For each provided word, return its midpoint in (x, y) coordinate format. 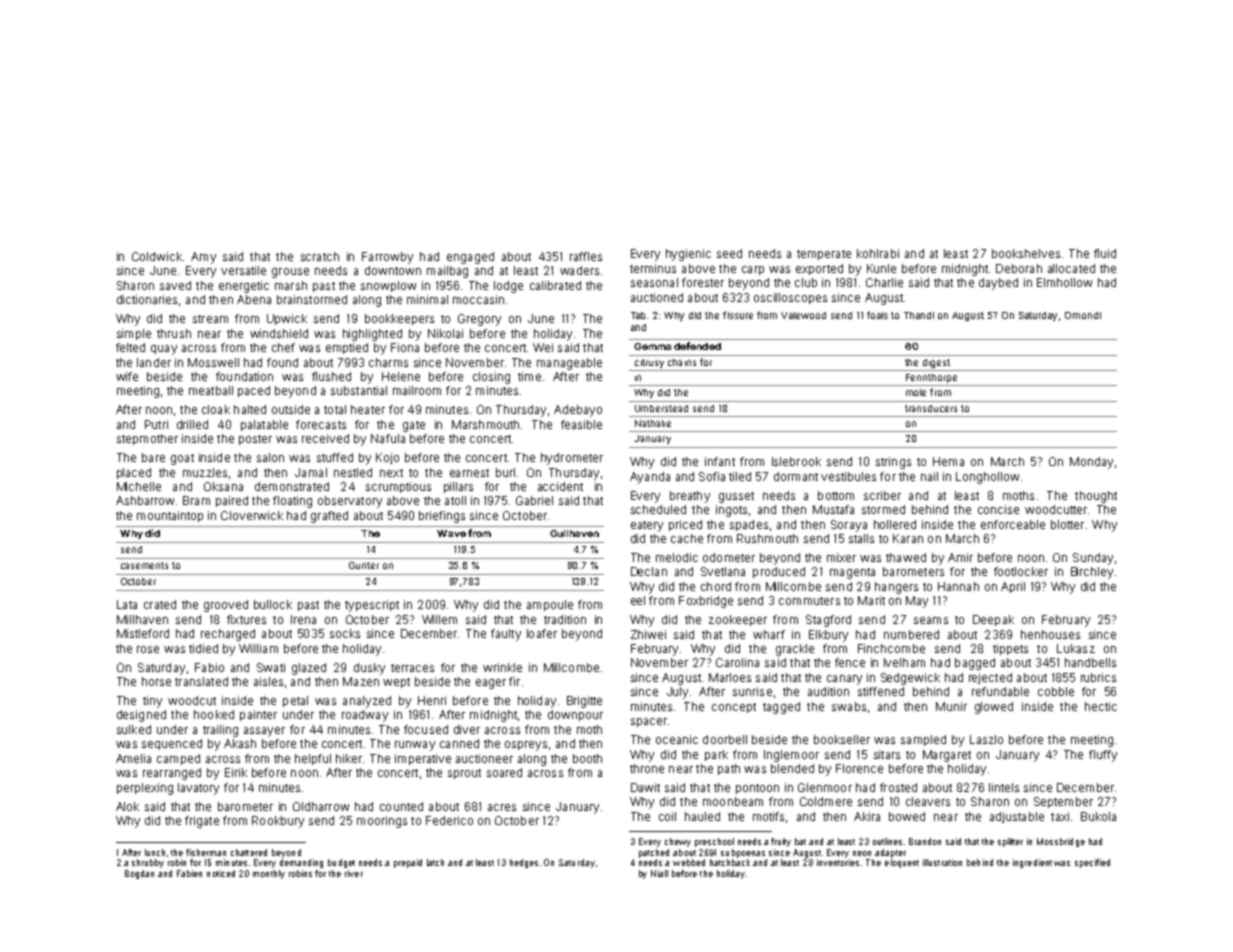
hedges (524, 863)
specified (1092, 863)
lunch (155, 852)
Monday (1091, 463)
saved (175, 285)
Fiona (405, 347)
